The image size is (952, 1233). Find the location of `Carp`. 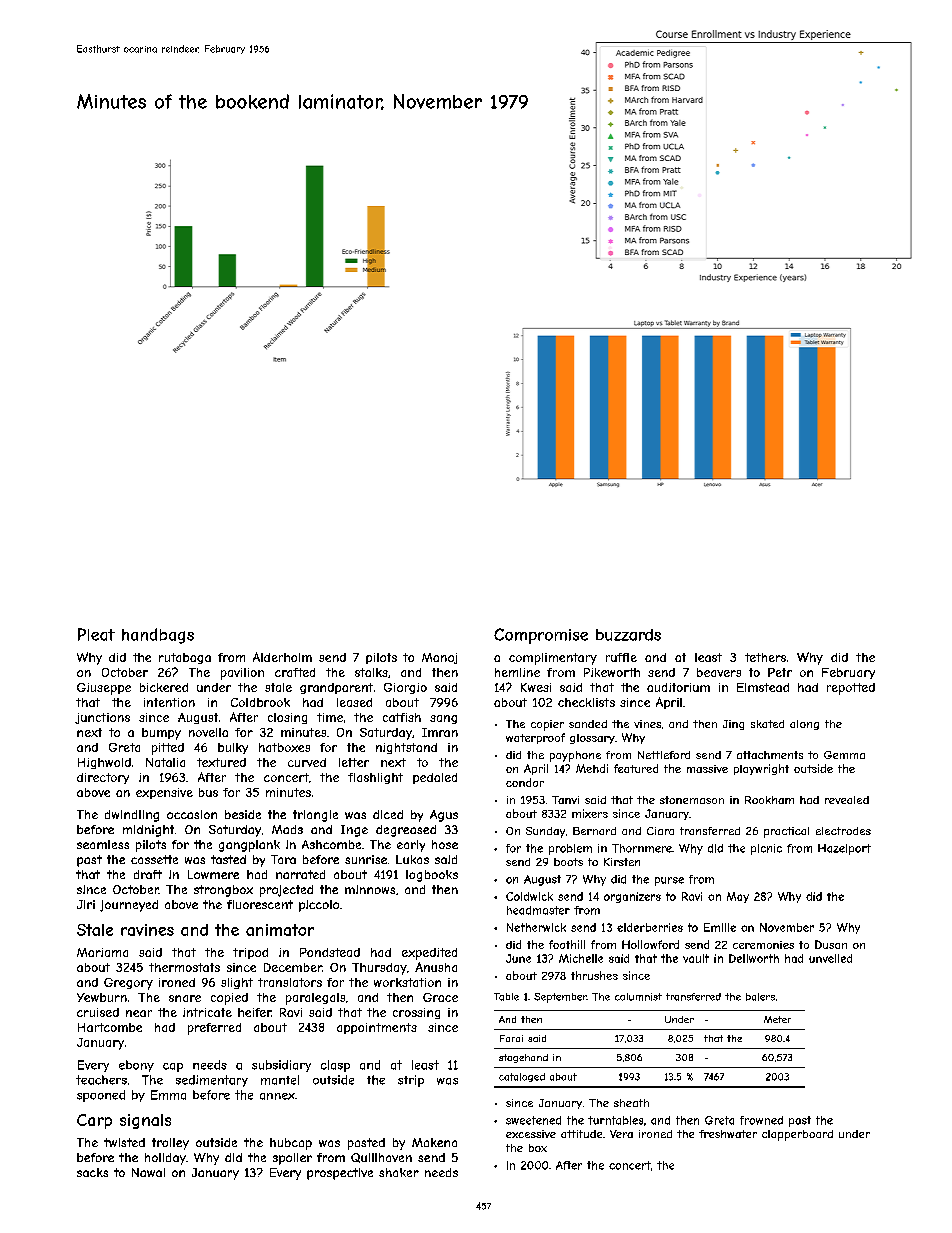

Carp is located at coordinates (94, 1121).
